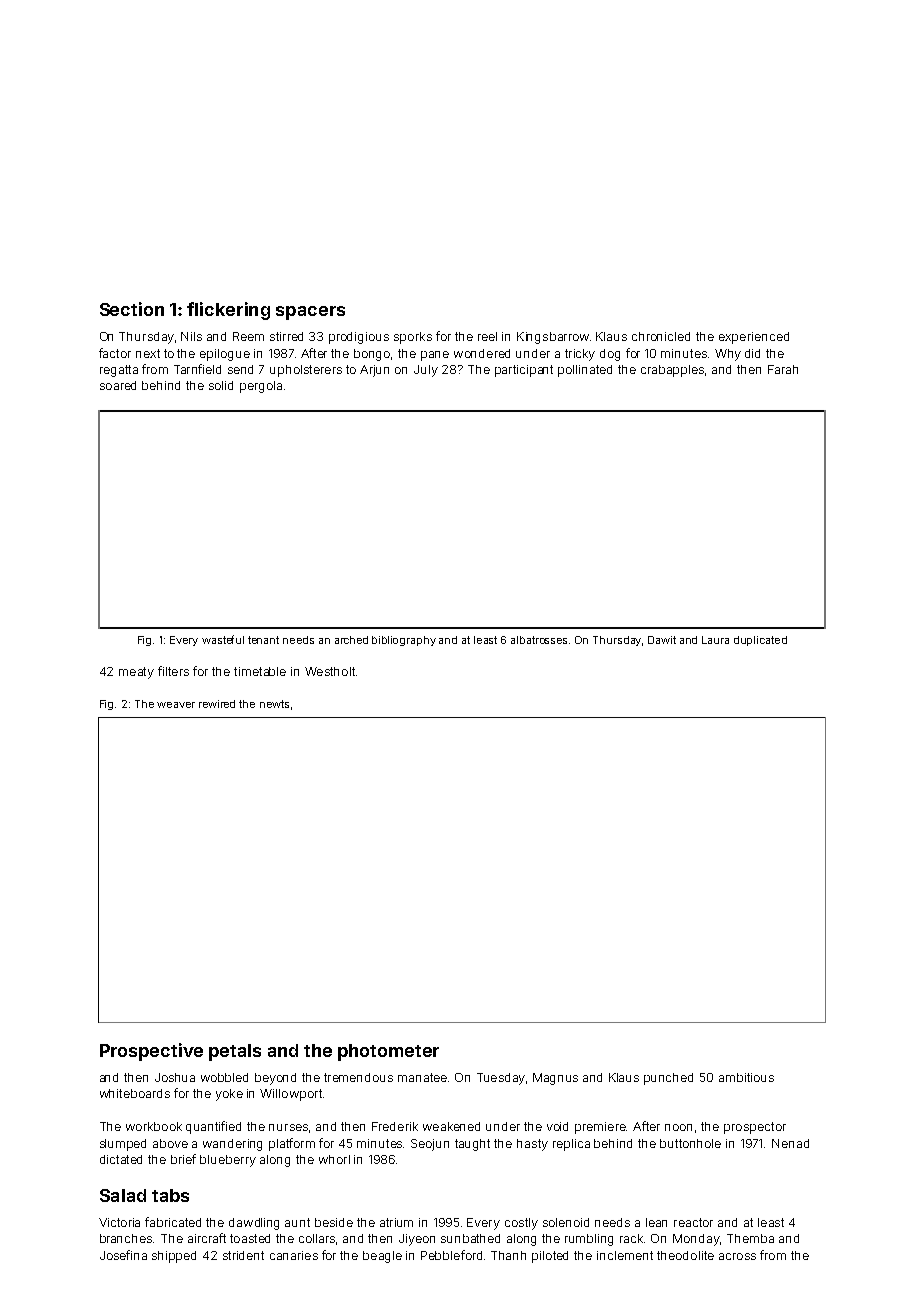  What do you see at coordinates (585, 371) in the screenshot?
I see `pollinated` at bounding box center [585, 371].
